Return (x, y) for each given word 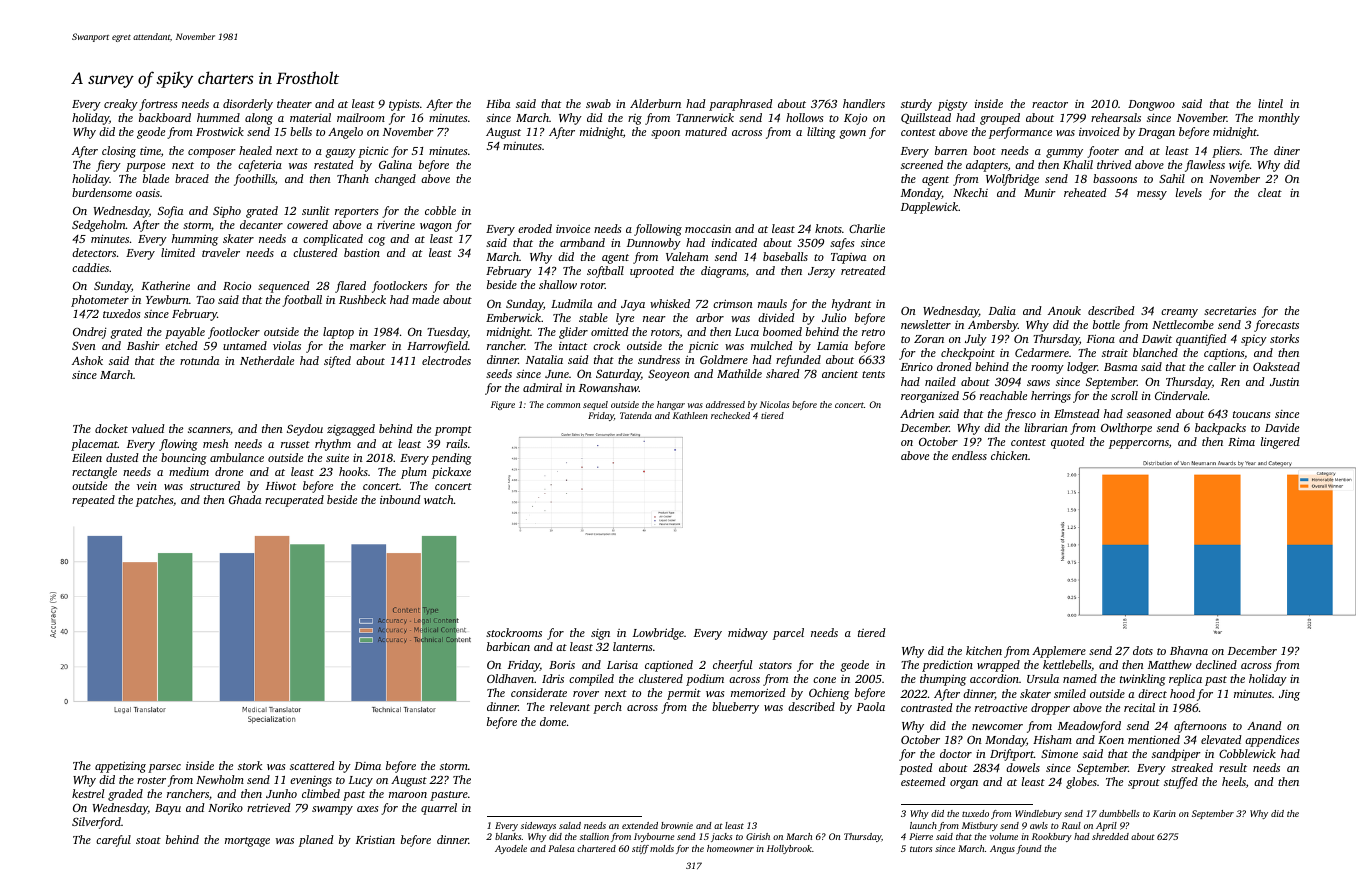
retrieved (269, 807)
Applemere (1059, 652)
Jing (1289, 695)
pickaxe (451, 473)
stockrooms (514, 632)
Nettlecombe (1183, 324)
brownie (677, 825)
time (150, 151)
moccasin (708, 229)
